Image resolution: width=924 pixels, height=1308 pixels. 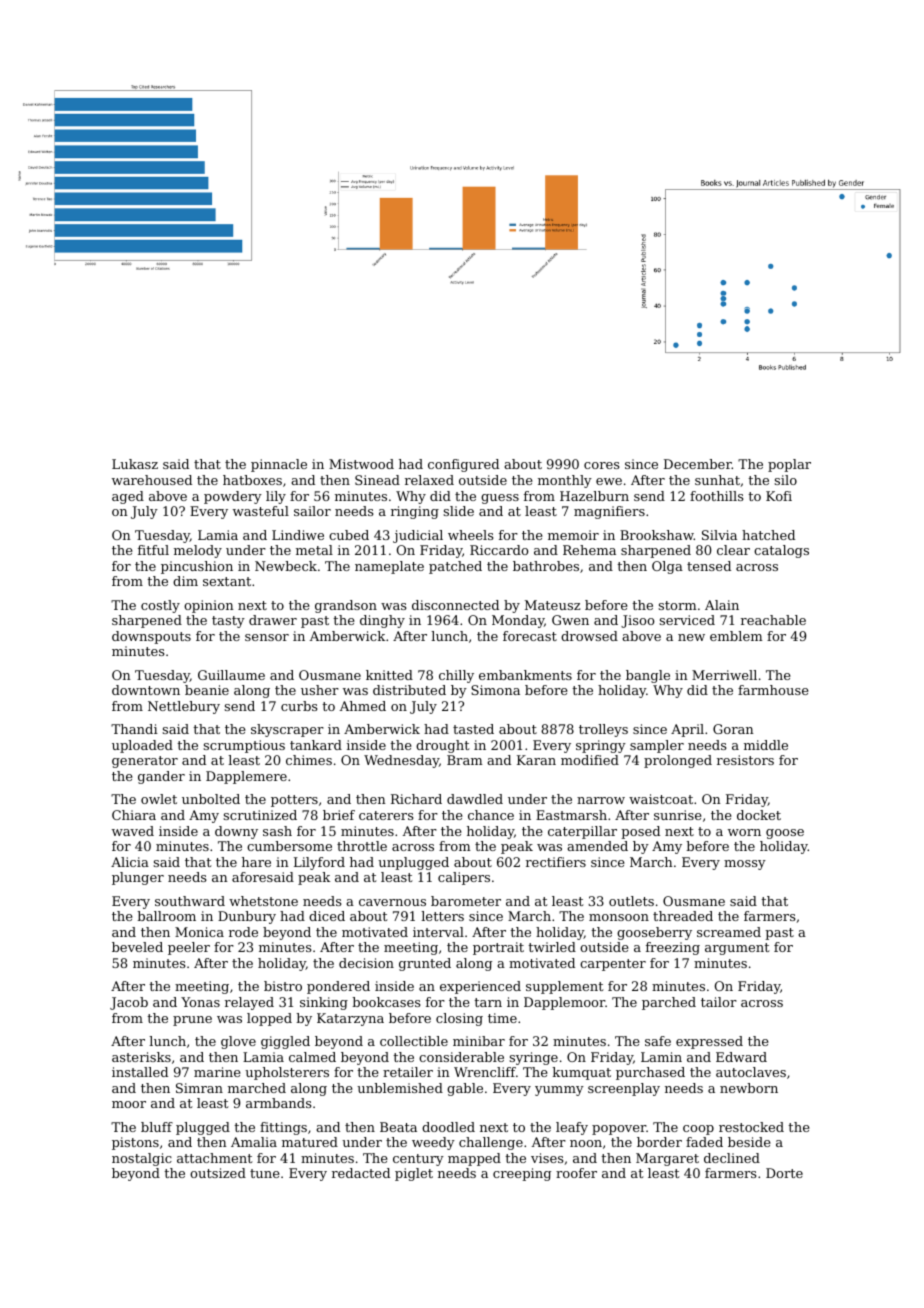 What do you see at coordinates (657, 535) in the screenshot?
I see `Brookshaw` at bounding box center [657, 535].
